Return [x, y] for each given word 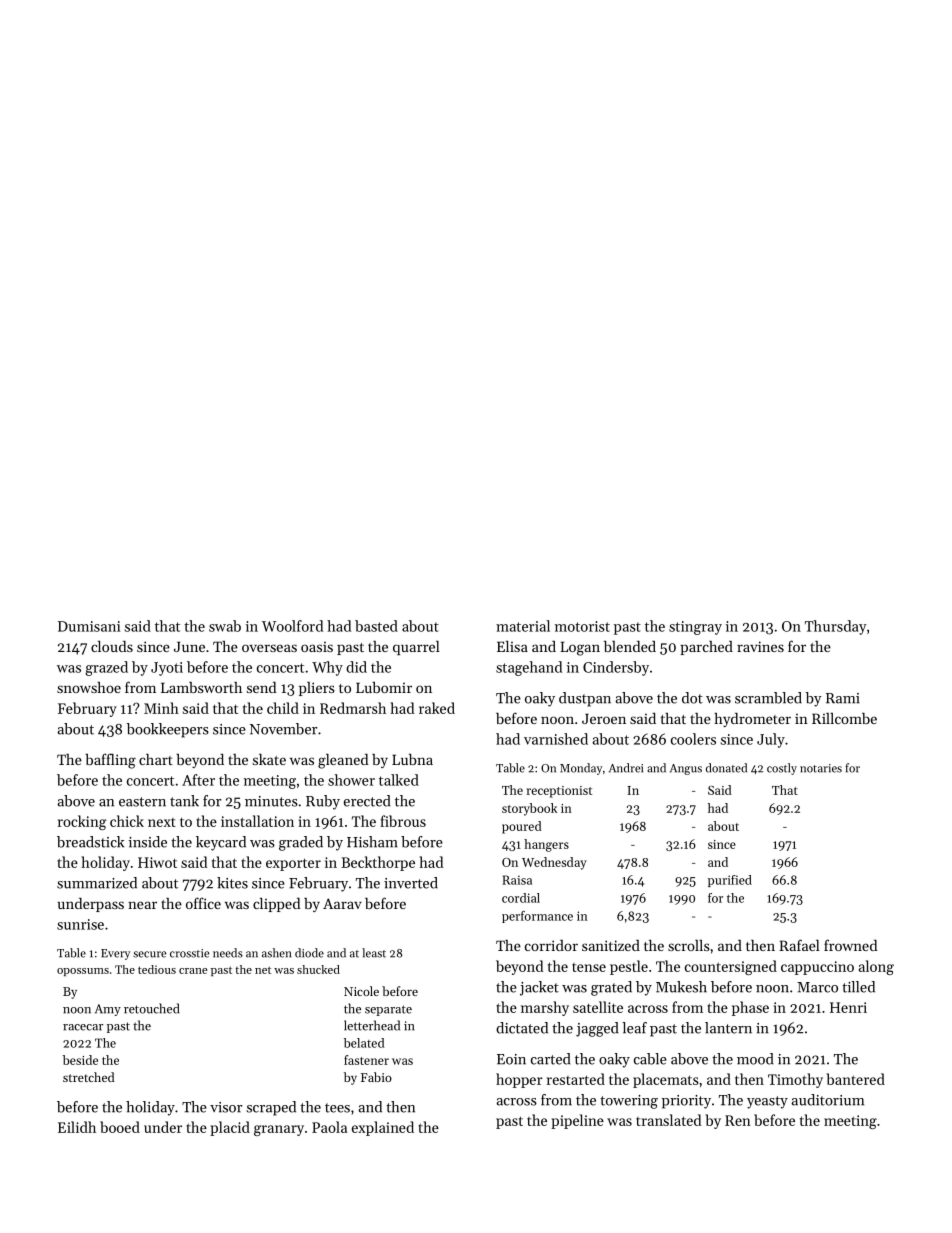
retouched [151, 1008]
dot [692, 698]
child [283, 708]
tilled [858, 987]
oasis [317, 646]
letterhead [372, 1025]
